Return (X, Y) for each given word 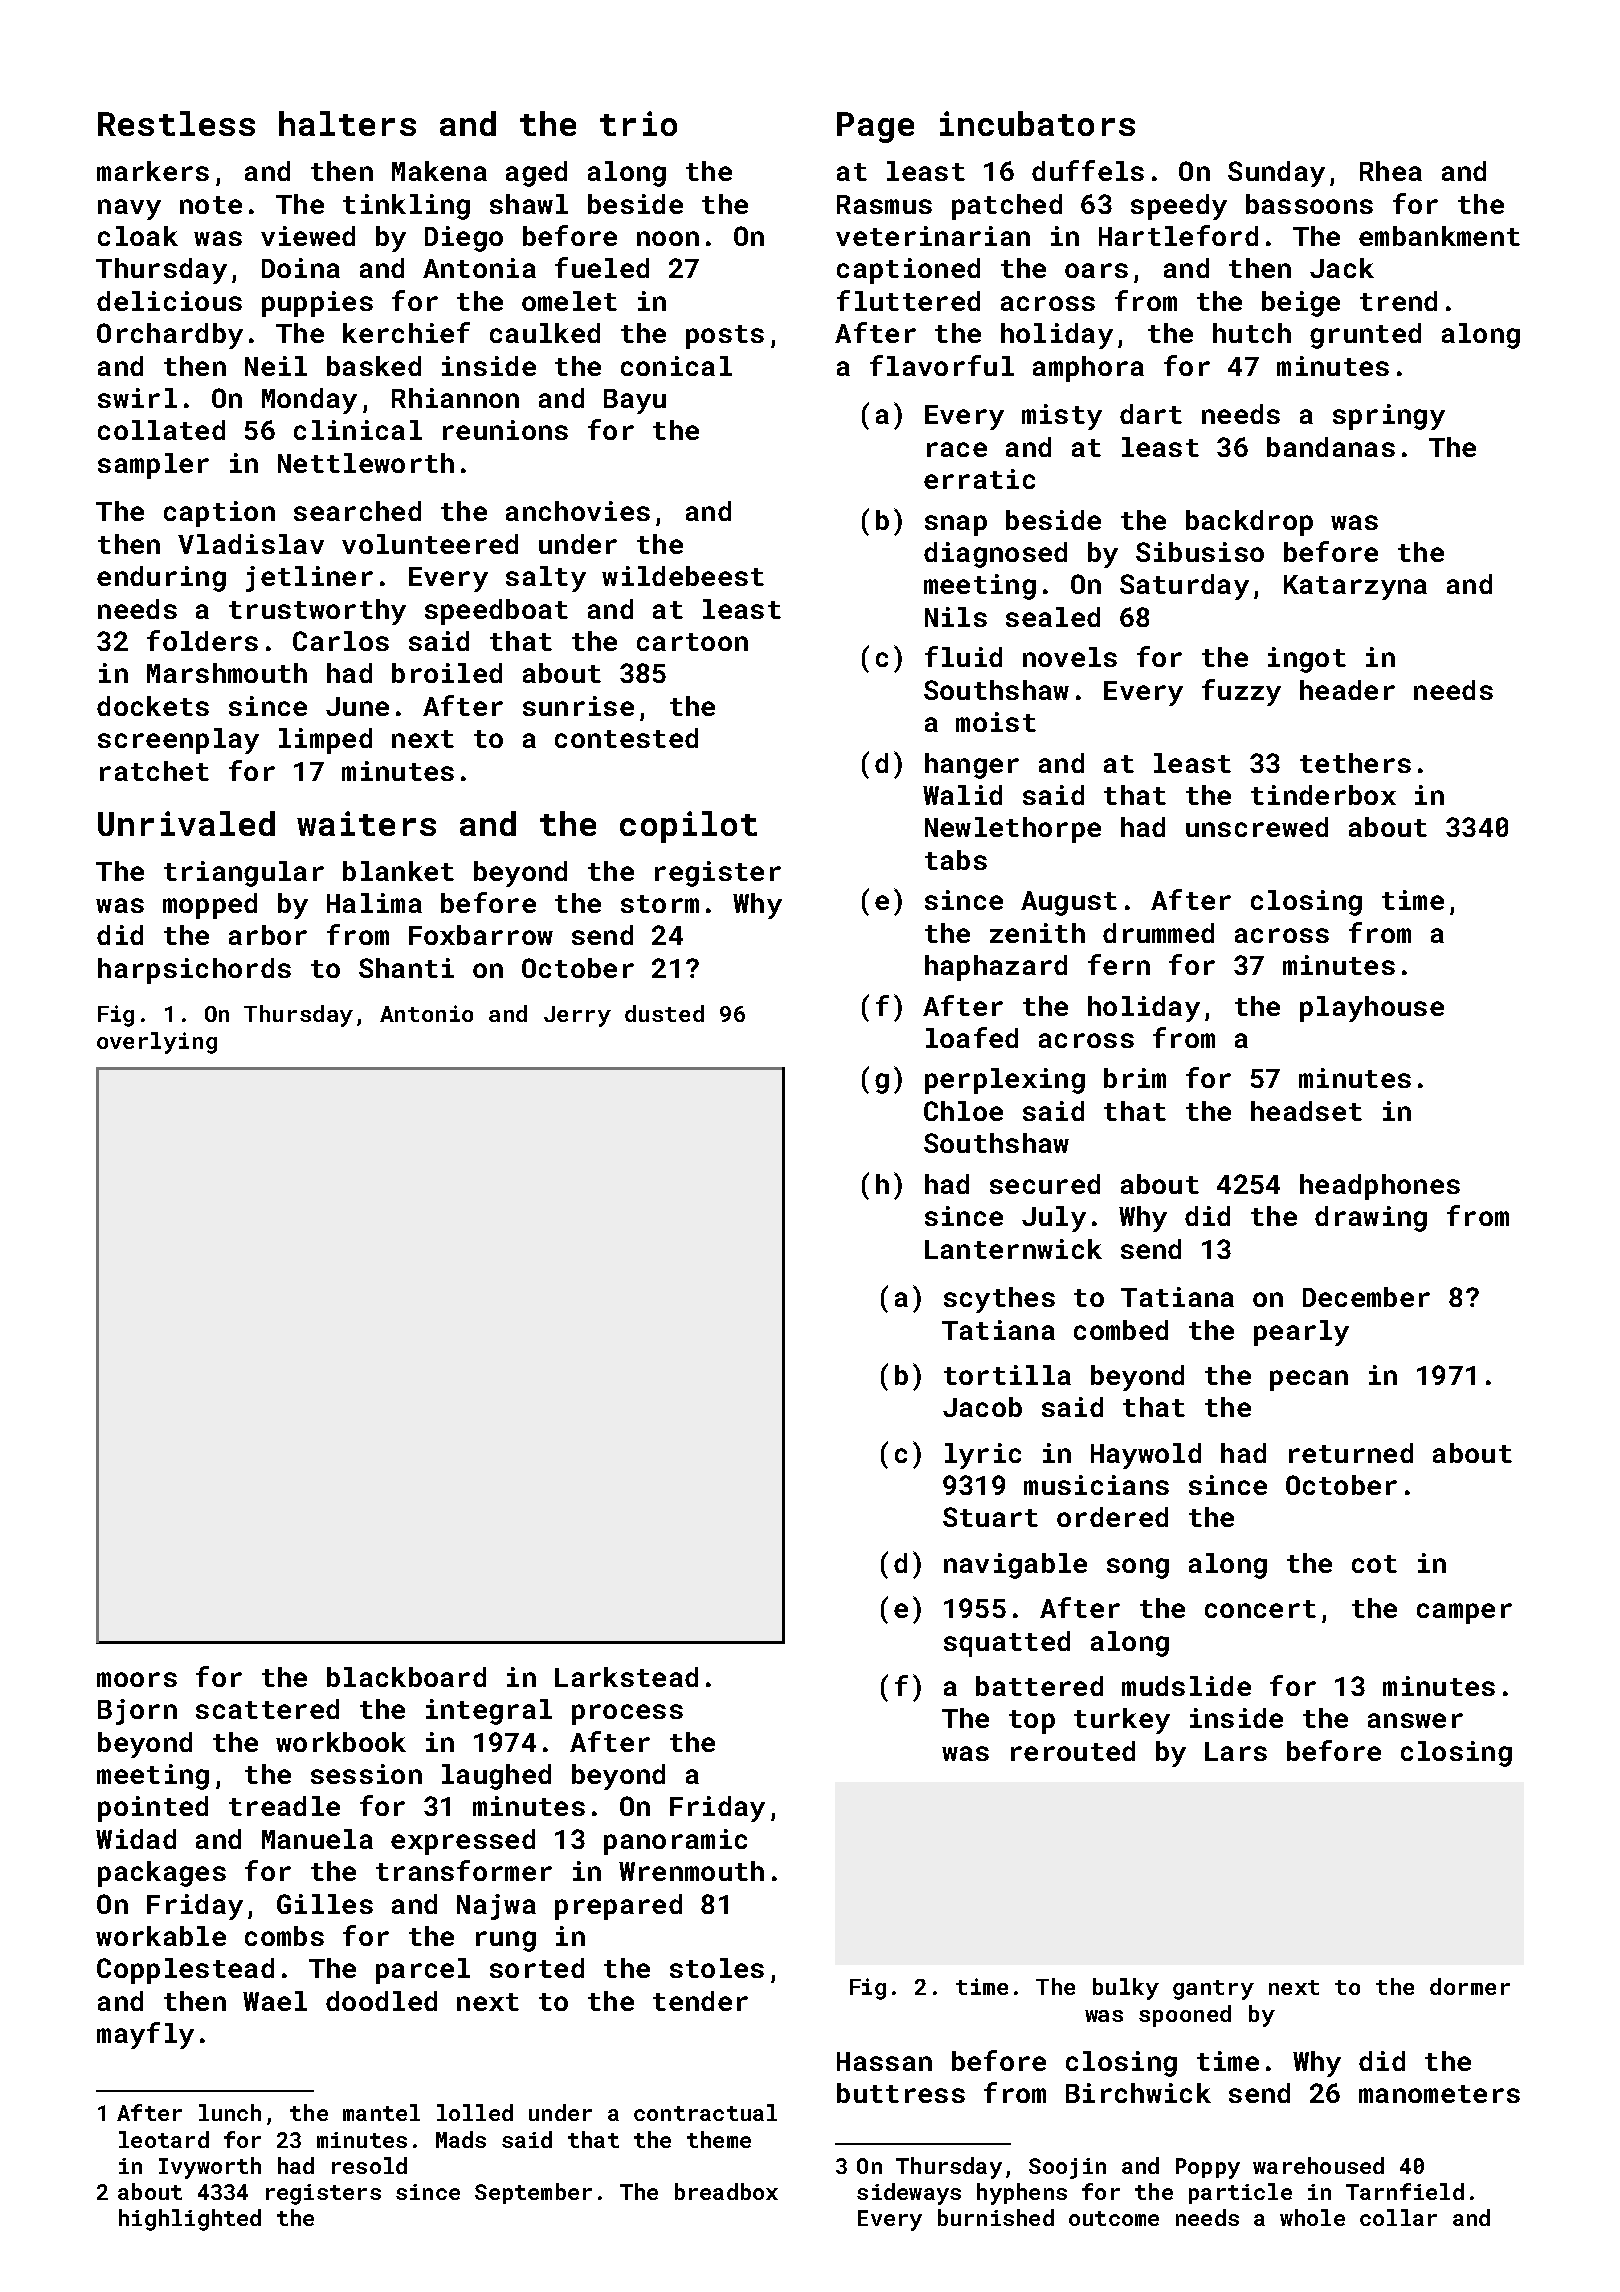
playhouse (1372, 1009)
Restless (176, 123)
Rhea (1391, 171)
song (1138, 1568)
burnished (996, 2217)
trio (638, 123)
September (533, 2193)
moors (137, 1679)
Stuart (990, 1517)
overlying (157, 1043)
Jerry (577, 1016)
